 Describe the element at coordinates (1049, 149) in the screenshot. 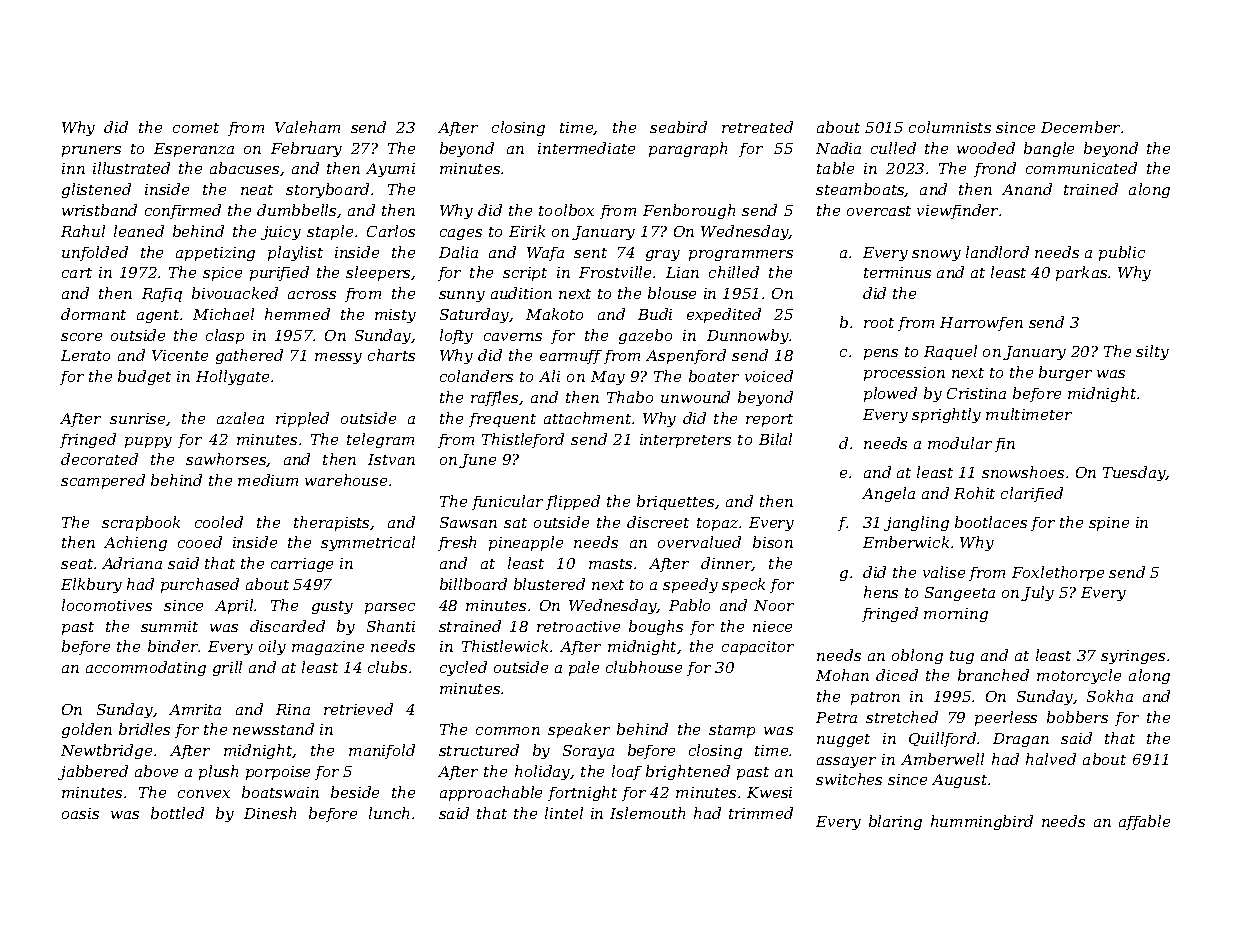

I see `bangle` at that location.
